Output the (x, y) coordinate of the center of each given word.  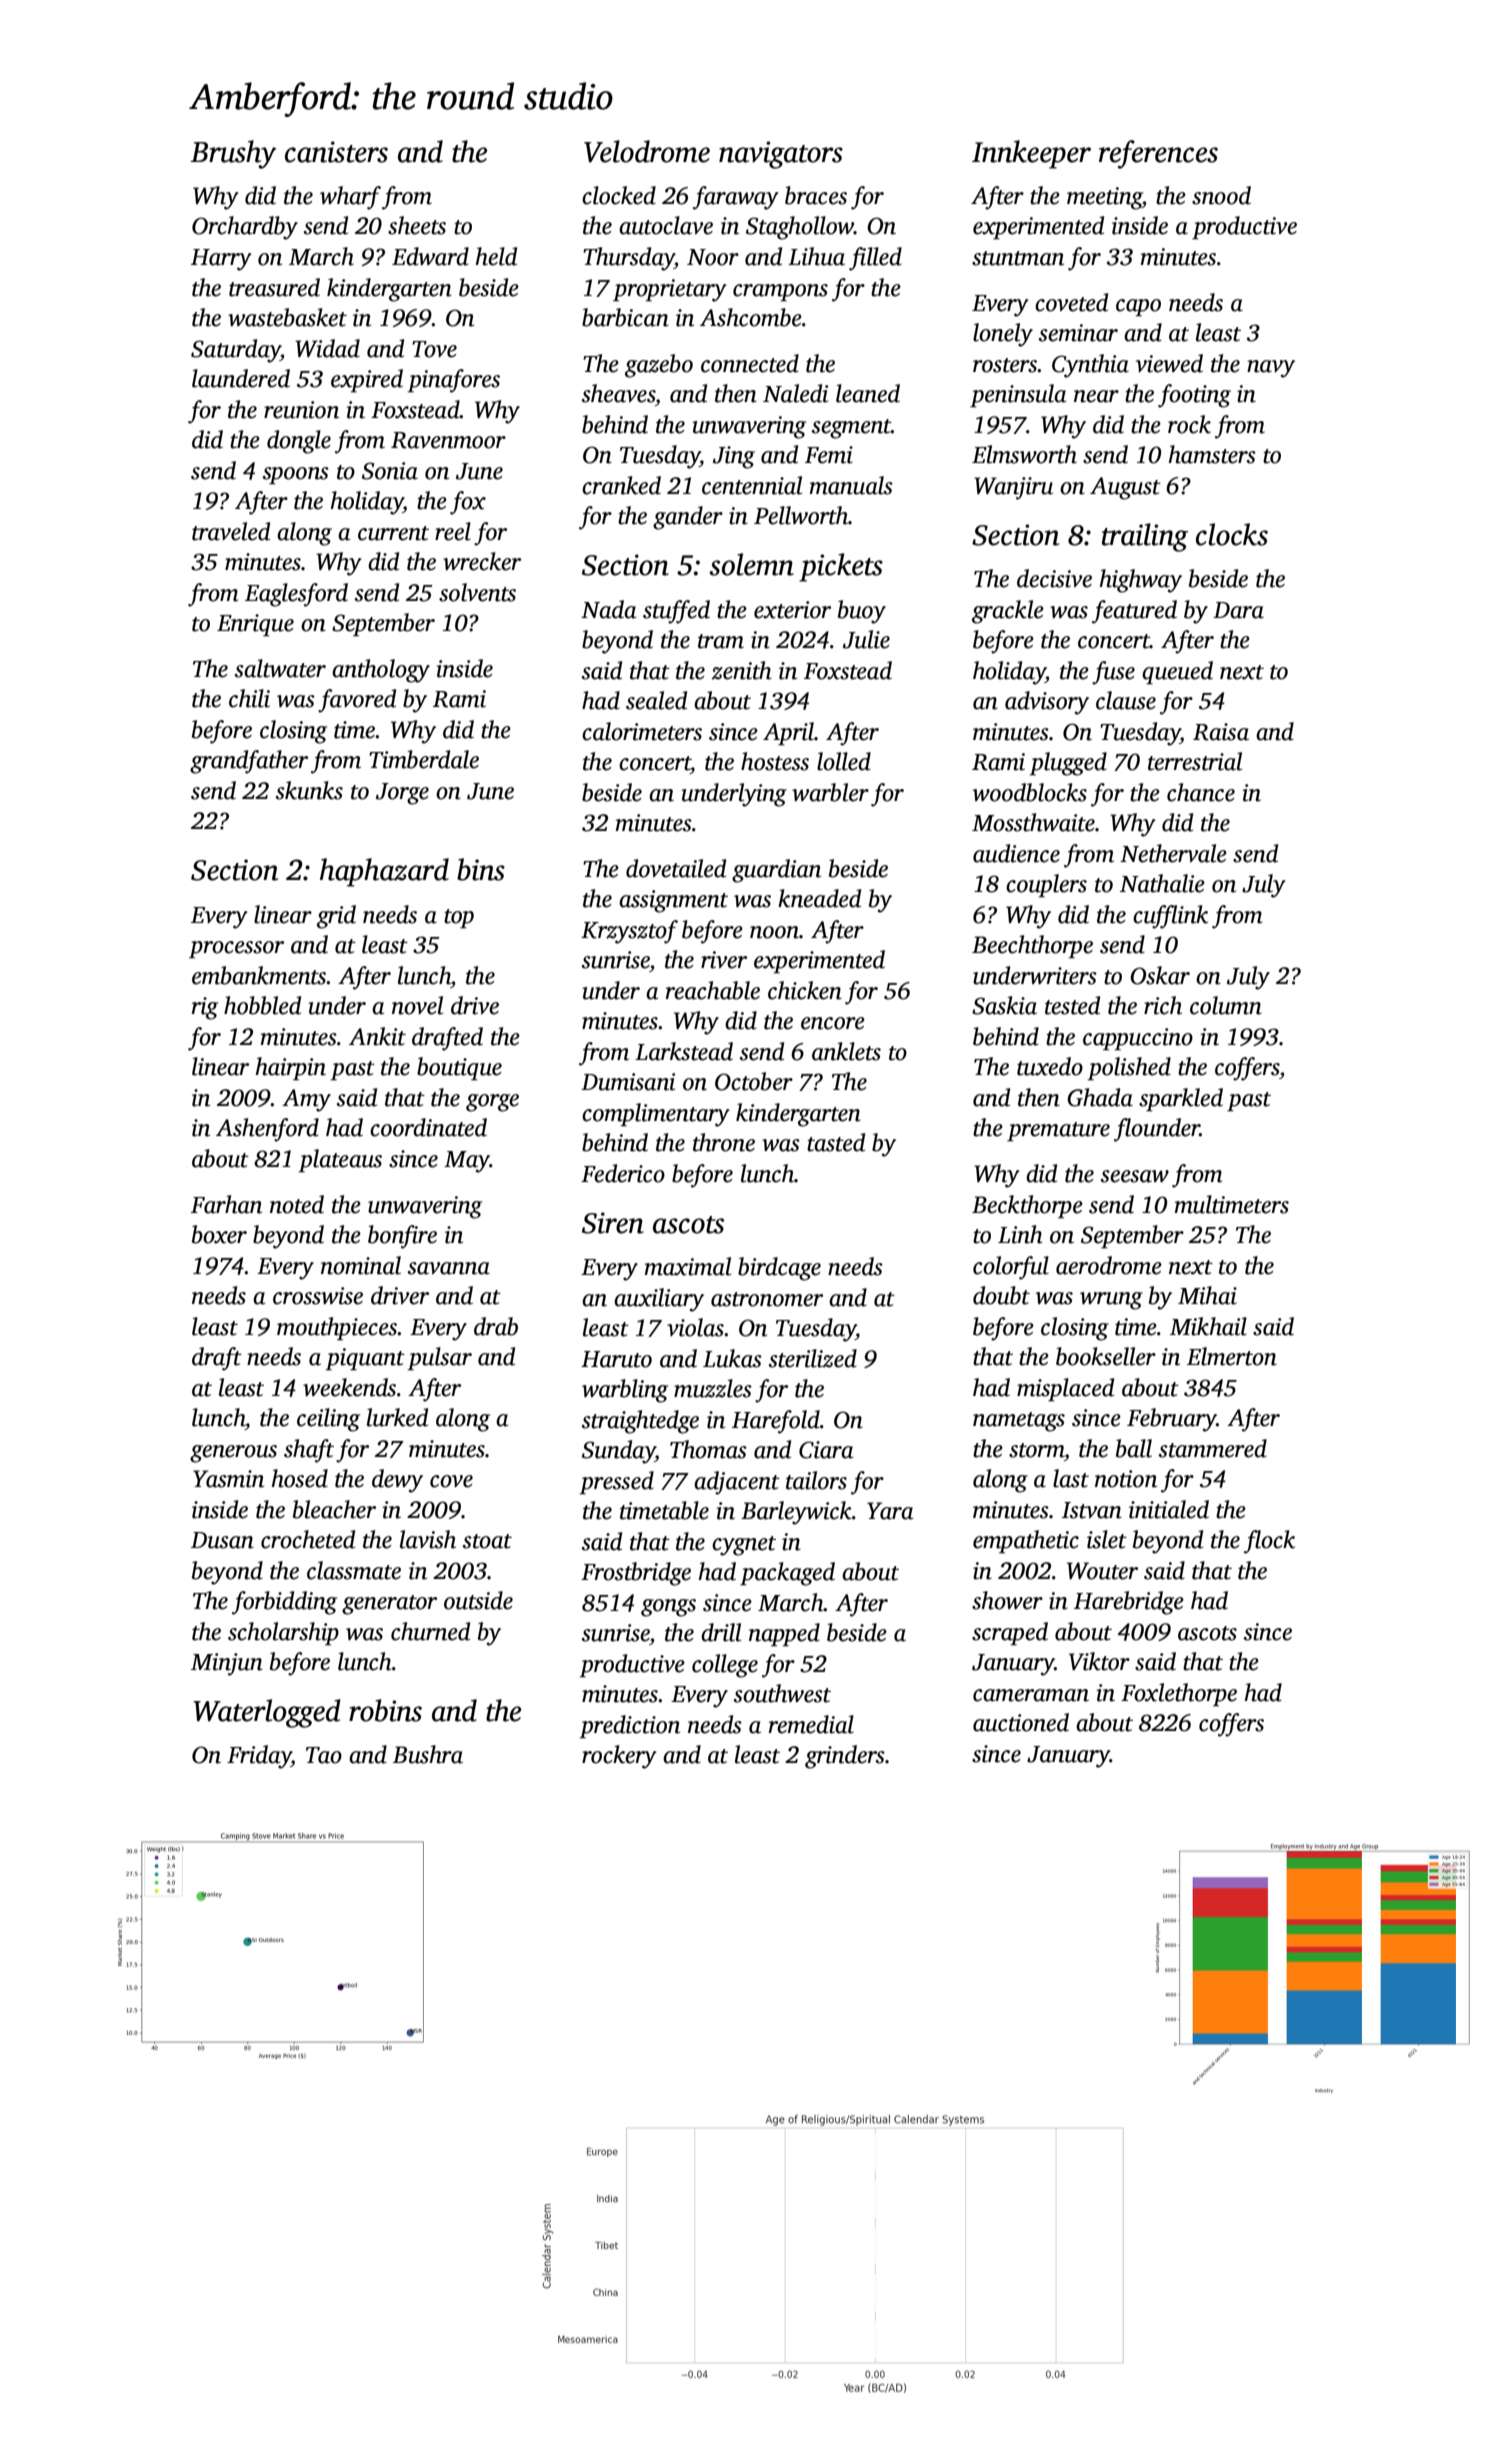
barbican (625, 317)
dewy (397, 1481)
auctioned (1021, 1722)
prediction (630, 1727)
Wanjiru (1013, 488)
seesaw (1135, 1176)
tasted (836, 1142)
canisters (336, 152)
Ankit (377, 1036)
